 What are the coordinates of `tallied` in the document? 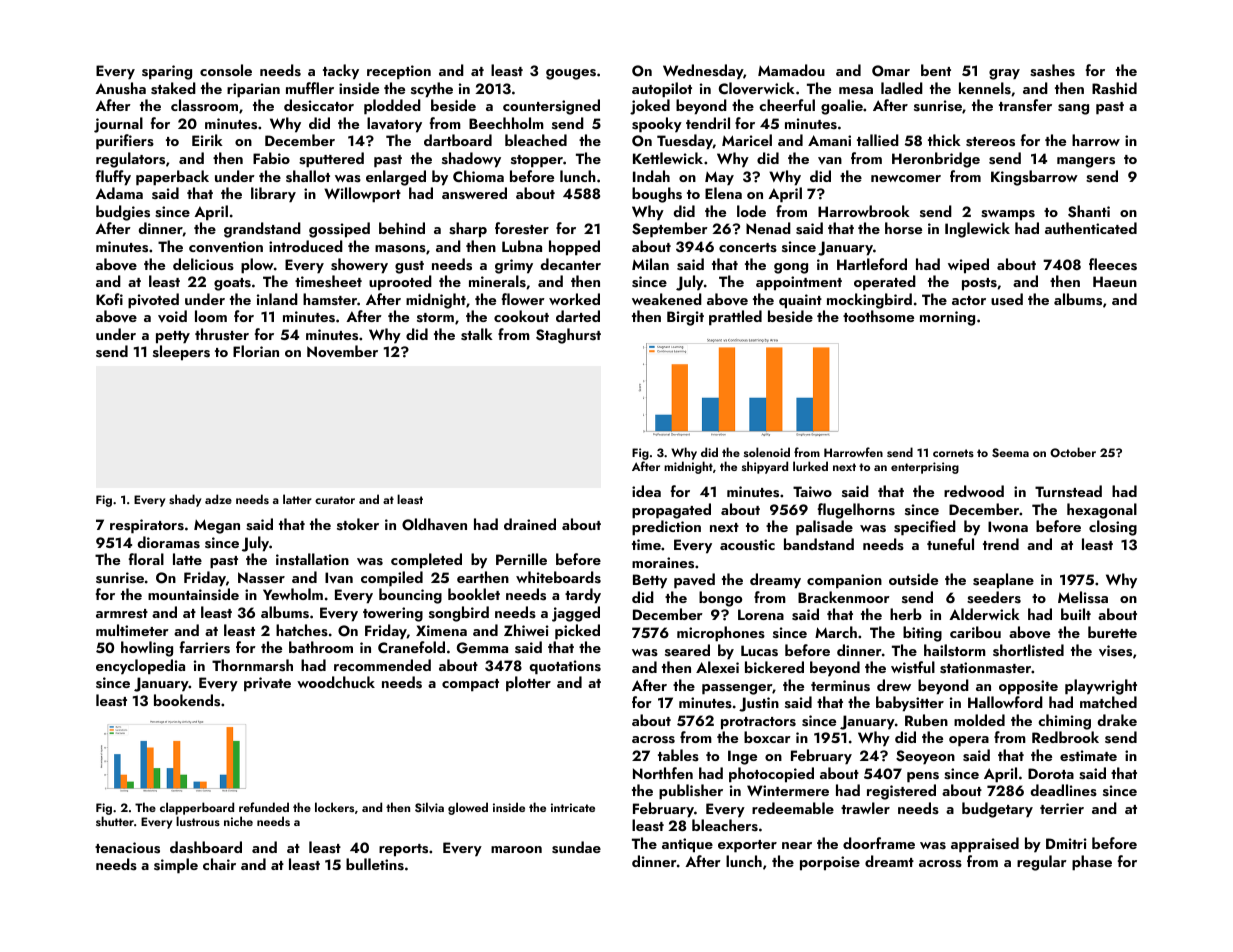 It's located at (878, 140).
